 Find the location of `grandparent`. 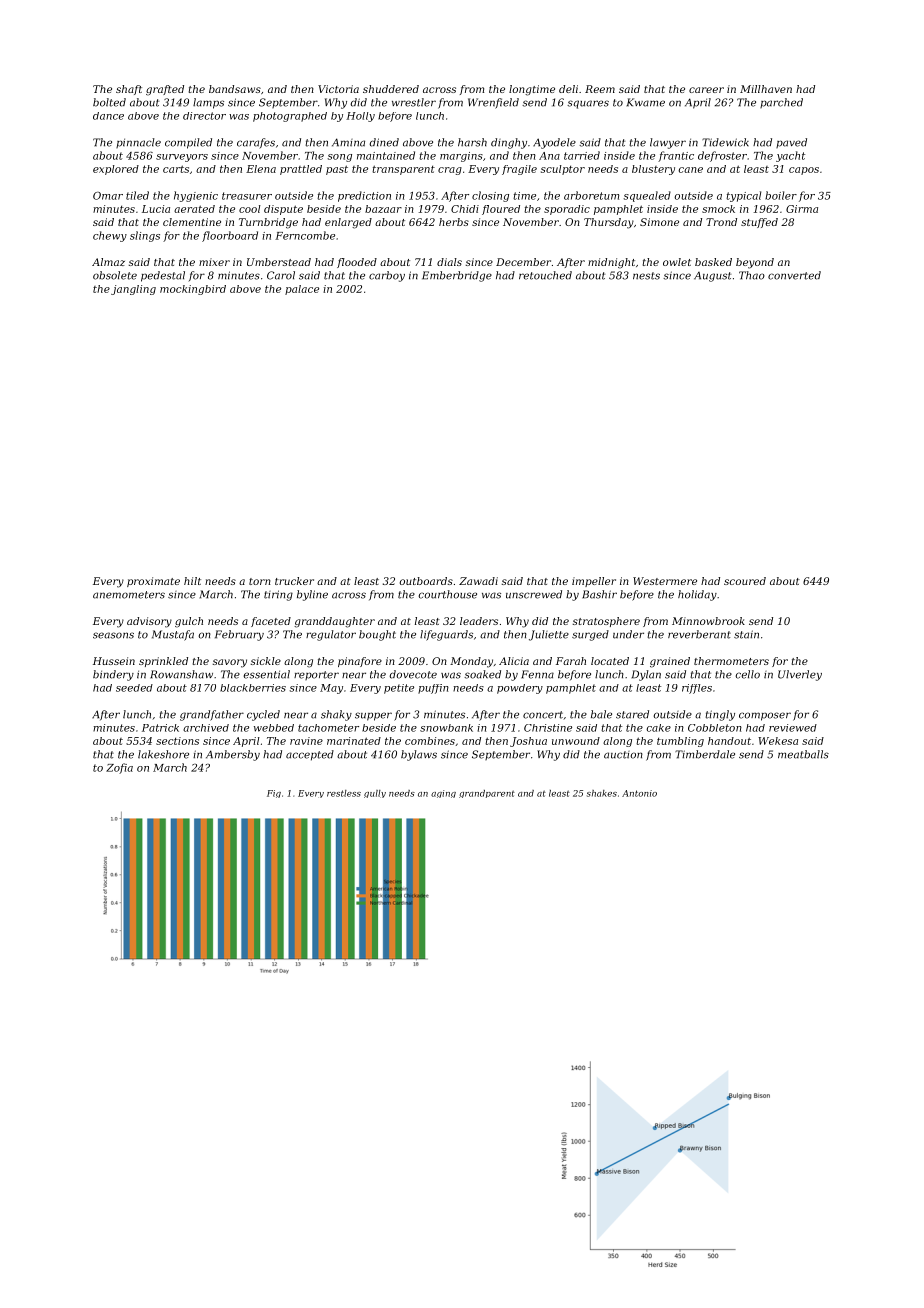

grandparent is located at coordinates (487, 794).
